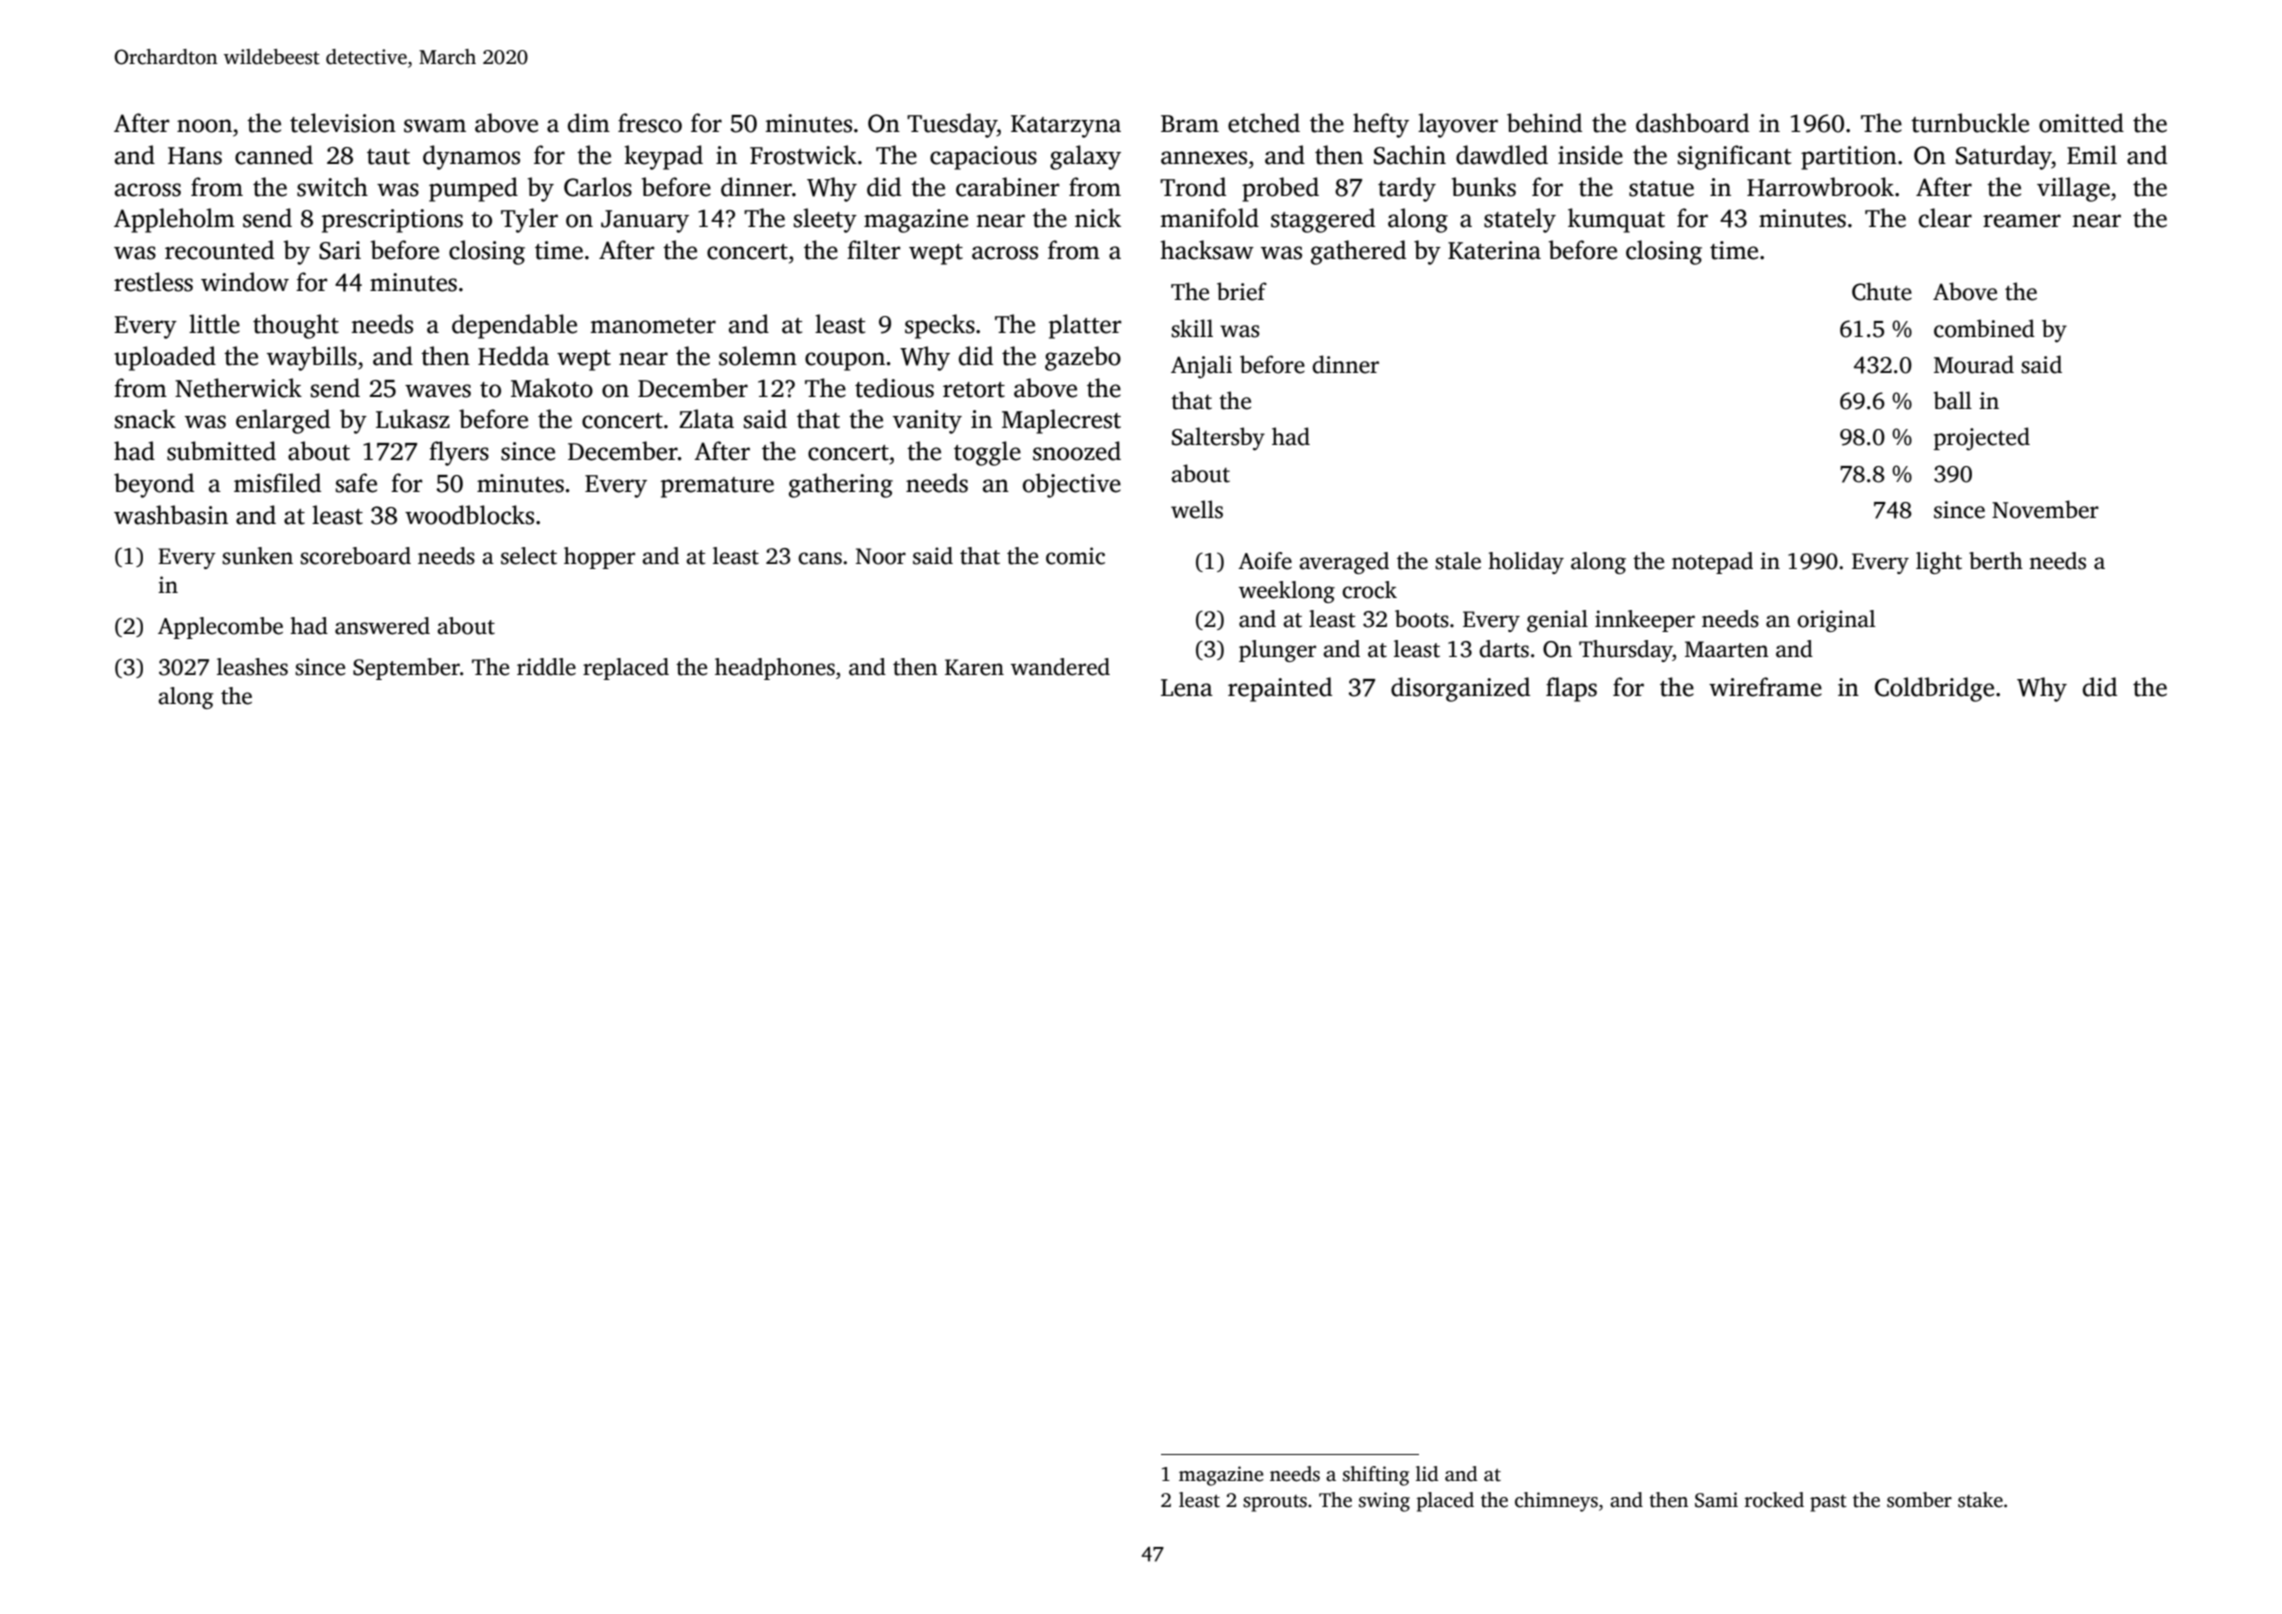  Describe the element at coordinates (1980, 1500) in the screenshot. I see `stake` at that location.
